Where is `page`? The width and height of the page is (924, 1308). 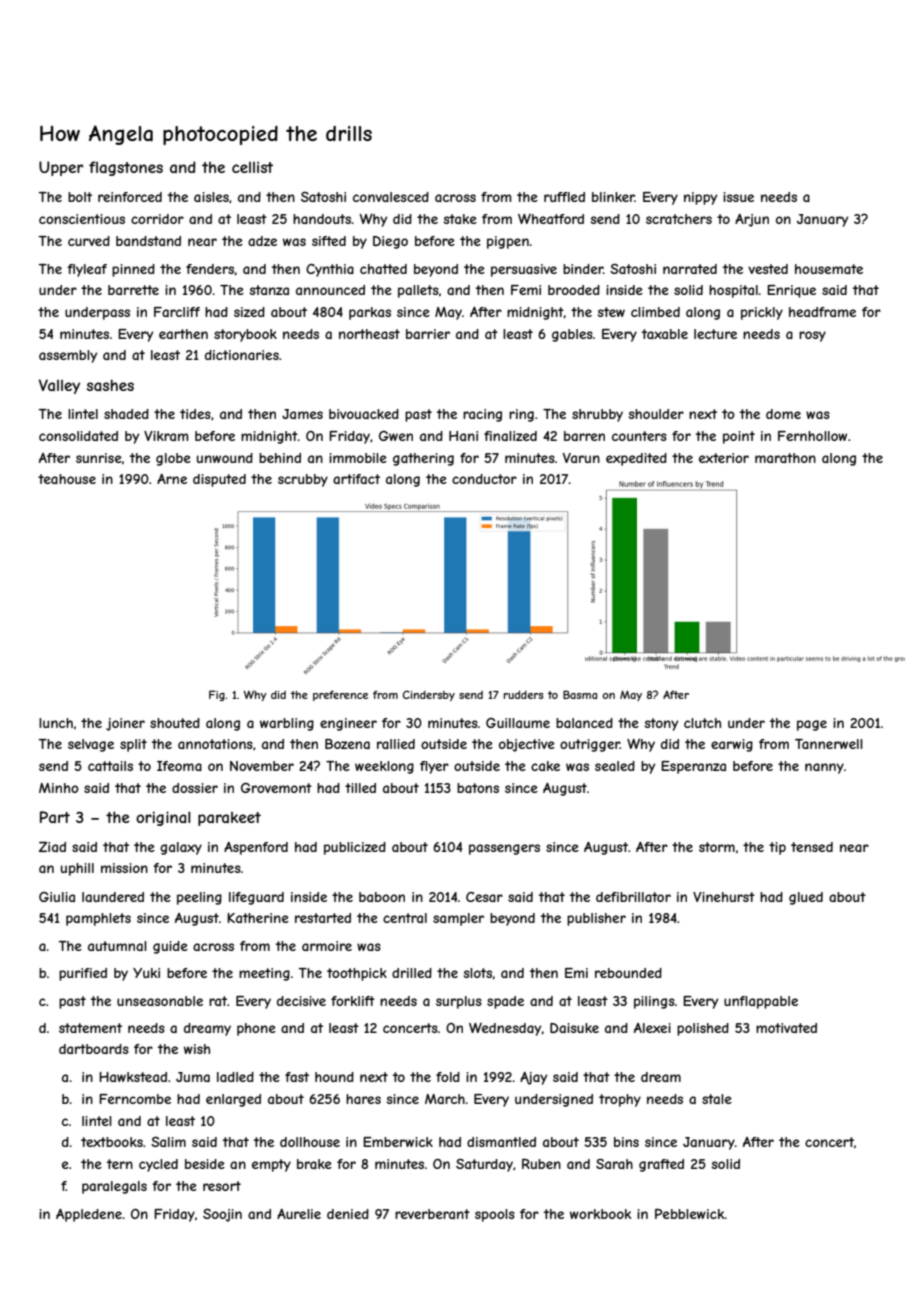
page is located at coordinates (812, 725).
